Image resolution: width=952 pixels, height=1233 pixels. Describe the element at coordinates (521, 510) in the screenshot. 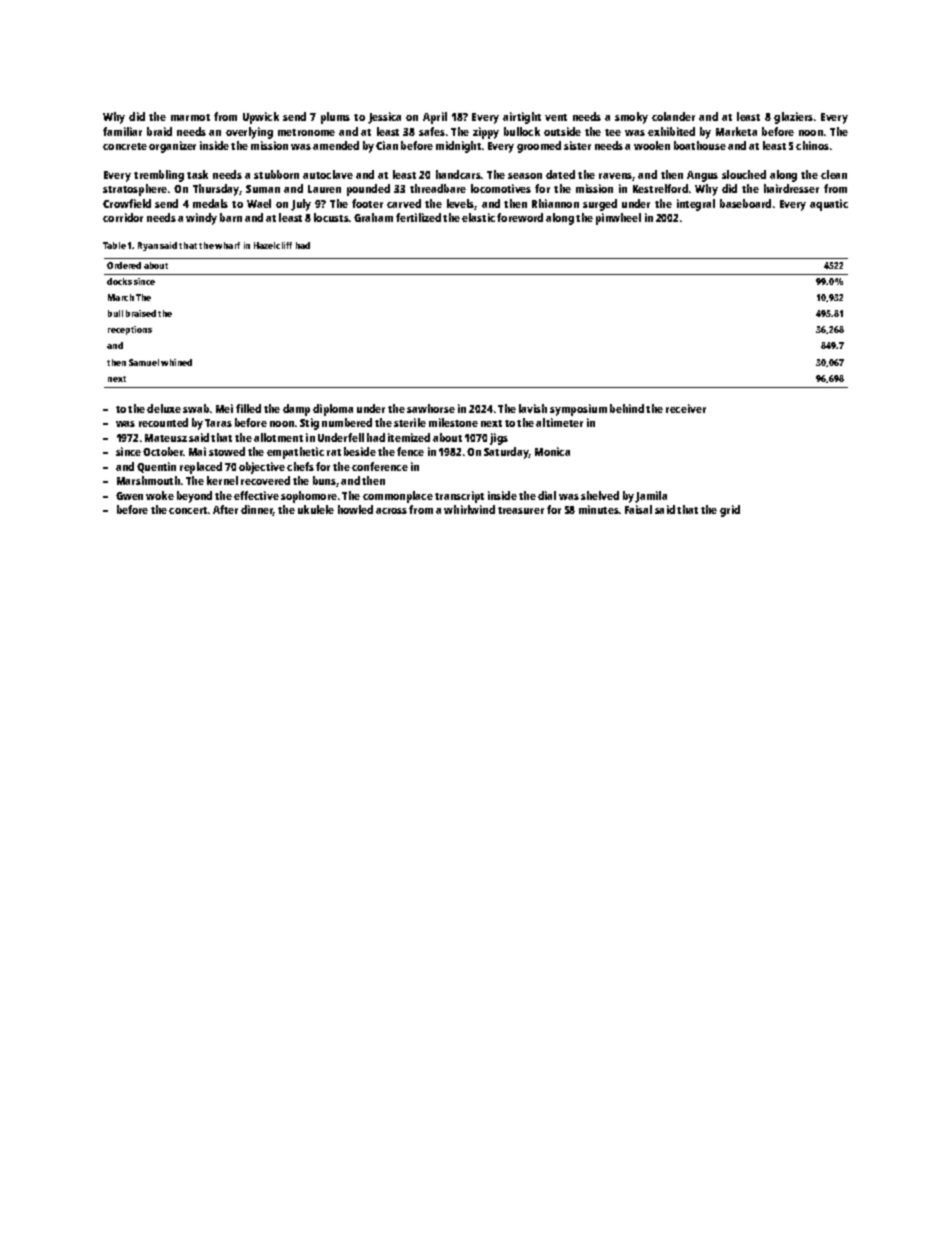

I see `treasurer` at that location.
